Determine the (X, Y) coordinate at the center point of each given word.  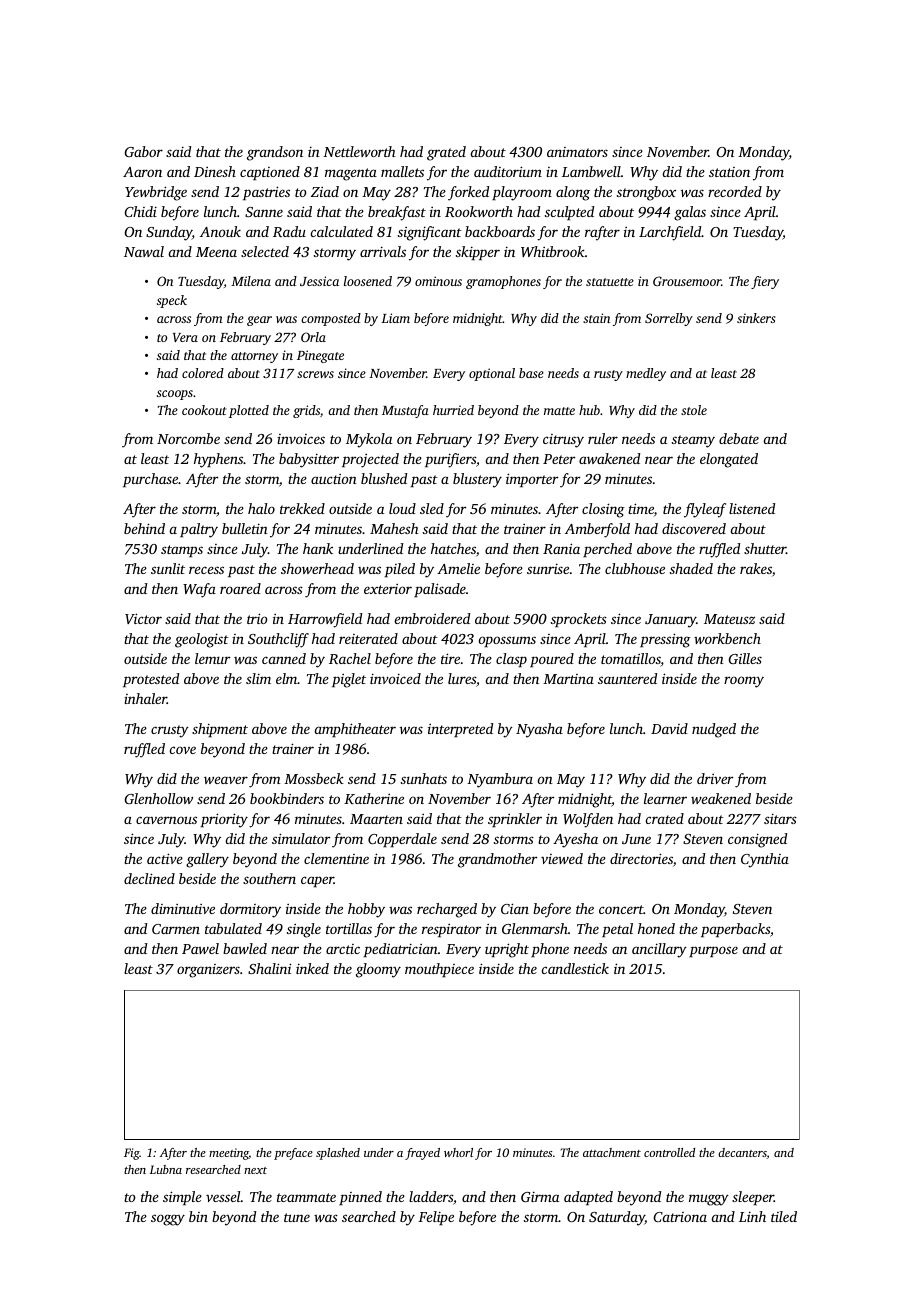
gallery (207, 860)
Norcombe (188, 438)
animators (577, 152)
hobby (366, 910)
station (729, 172)
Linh (752, 1216)
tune (297, 1217)
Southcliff (278, 640)
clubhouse (635, 568)
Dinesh (215, 171)
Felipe (436, 1218)
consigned (757, 840)
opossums (507, 641)
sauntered (627, 678)
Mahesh (394, 528)
